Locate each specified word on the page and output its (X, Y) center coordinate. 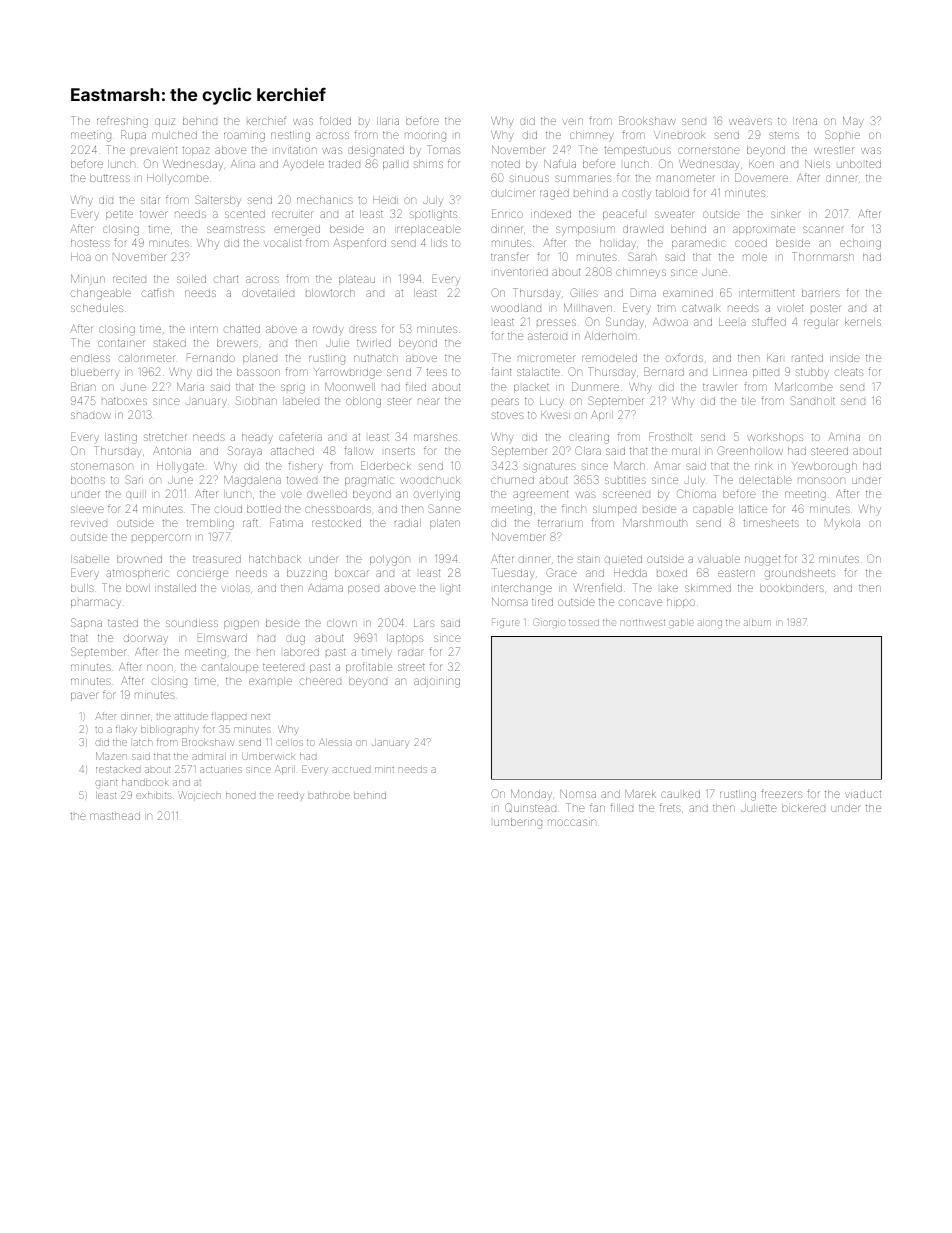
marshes (435, 437)
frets (670, 807)
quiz (165, 122)
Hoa (81, 257)
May (853, 122)
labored (301, 652)
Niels (817, 164)
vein (572, 121)
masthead (115, 816)
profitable (369, 667)
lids (439, 243)
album (757, 623)
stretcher (165, 437)
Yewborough (824, 467)
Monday (531, 794)
